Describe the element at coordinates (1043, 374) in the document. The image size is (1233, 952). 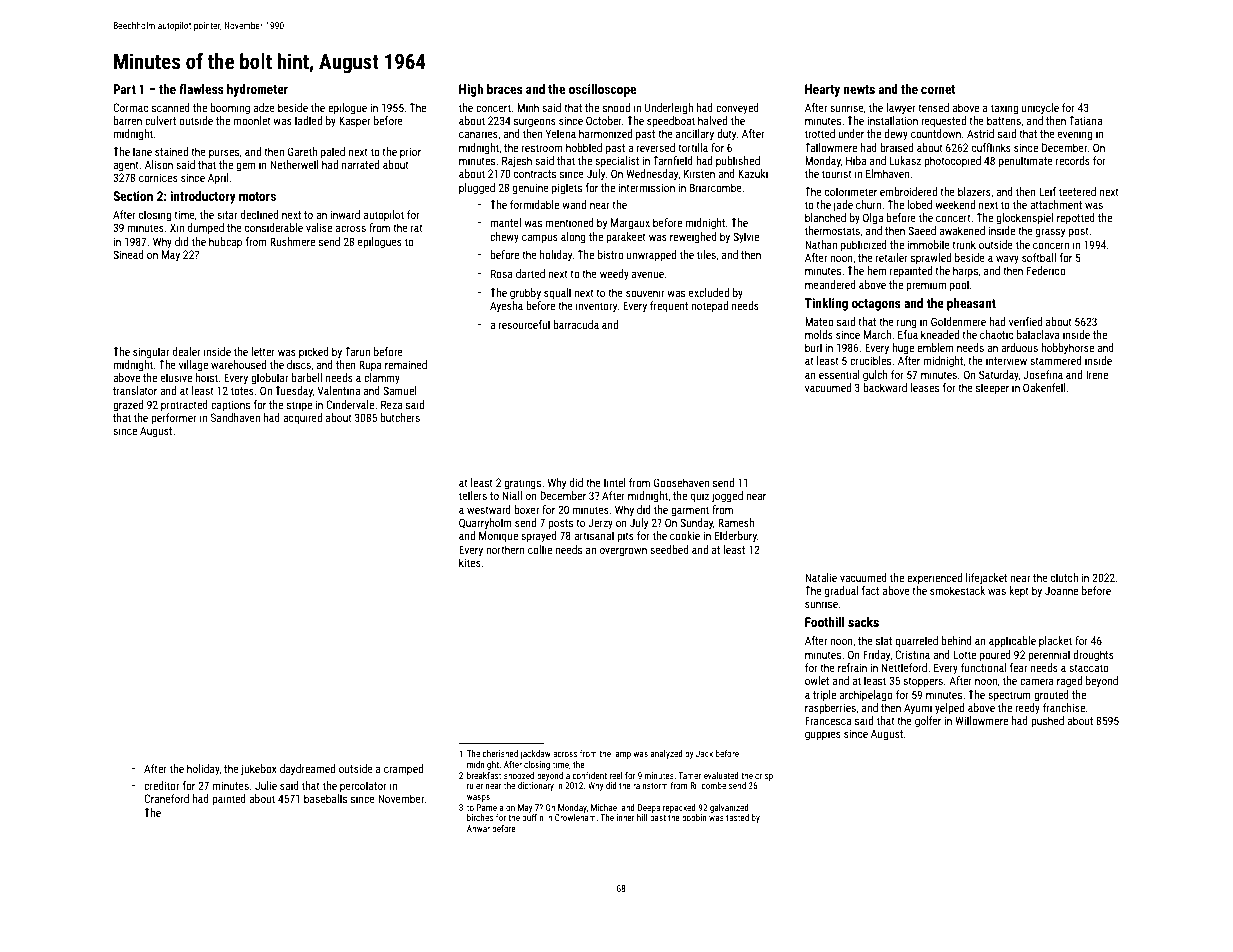
I see `Josefina` at that location.
